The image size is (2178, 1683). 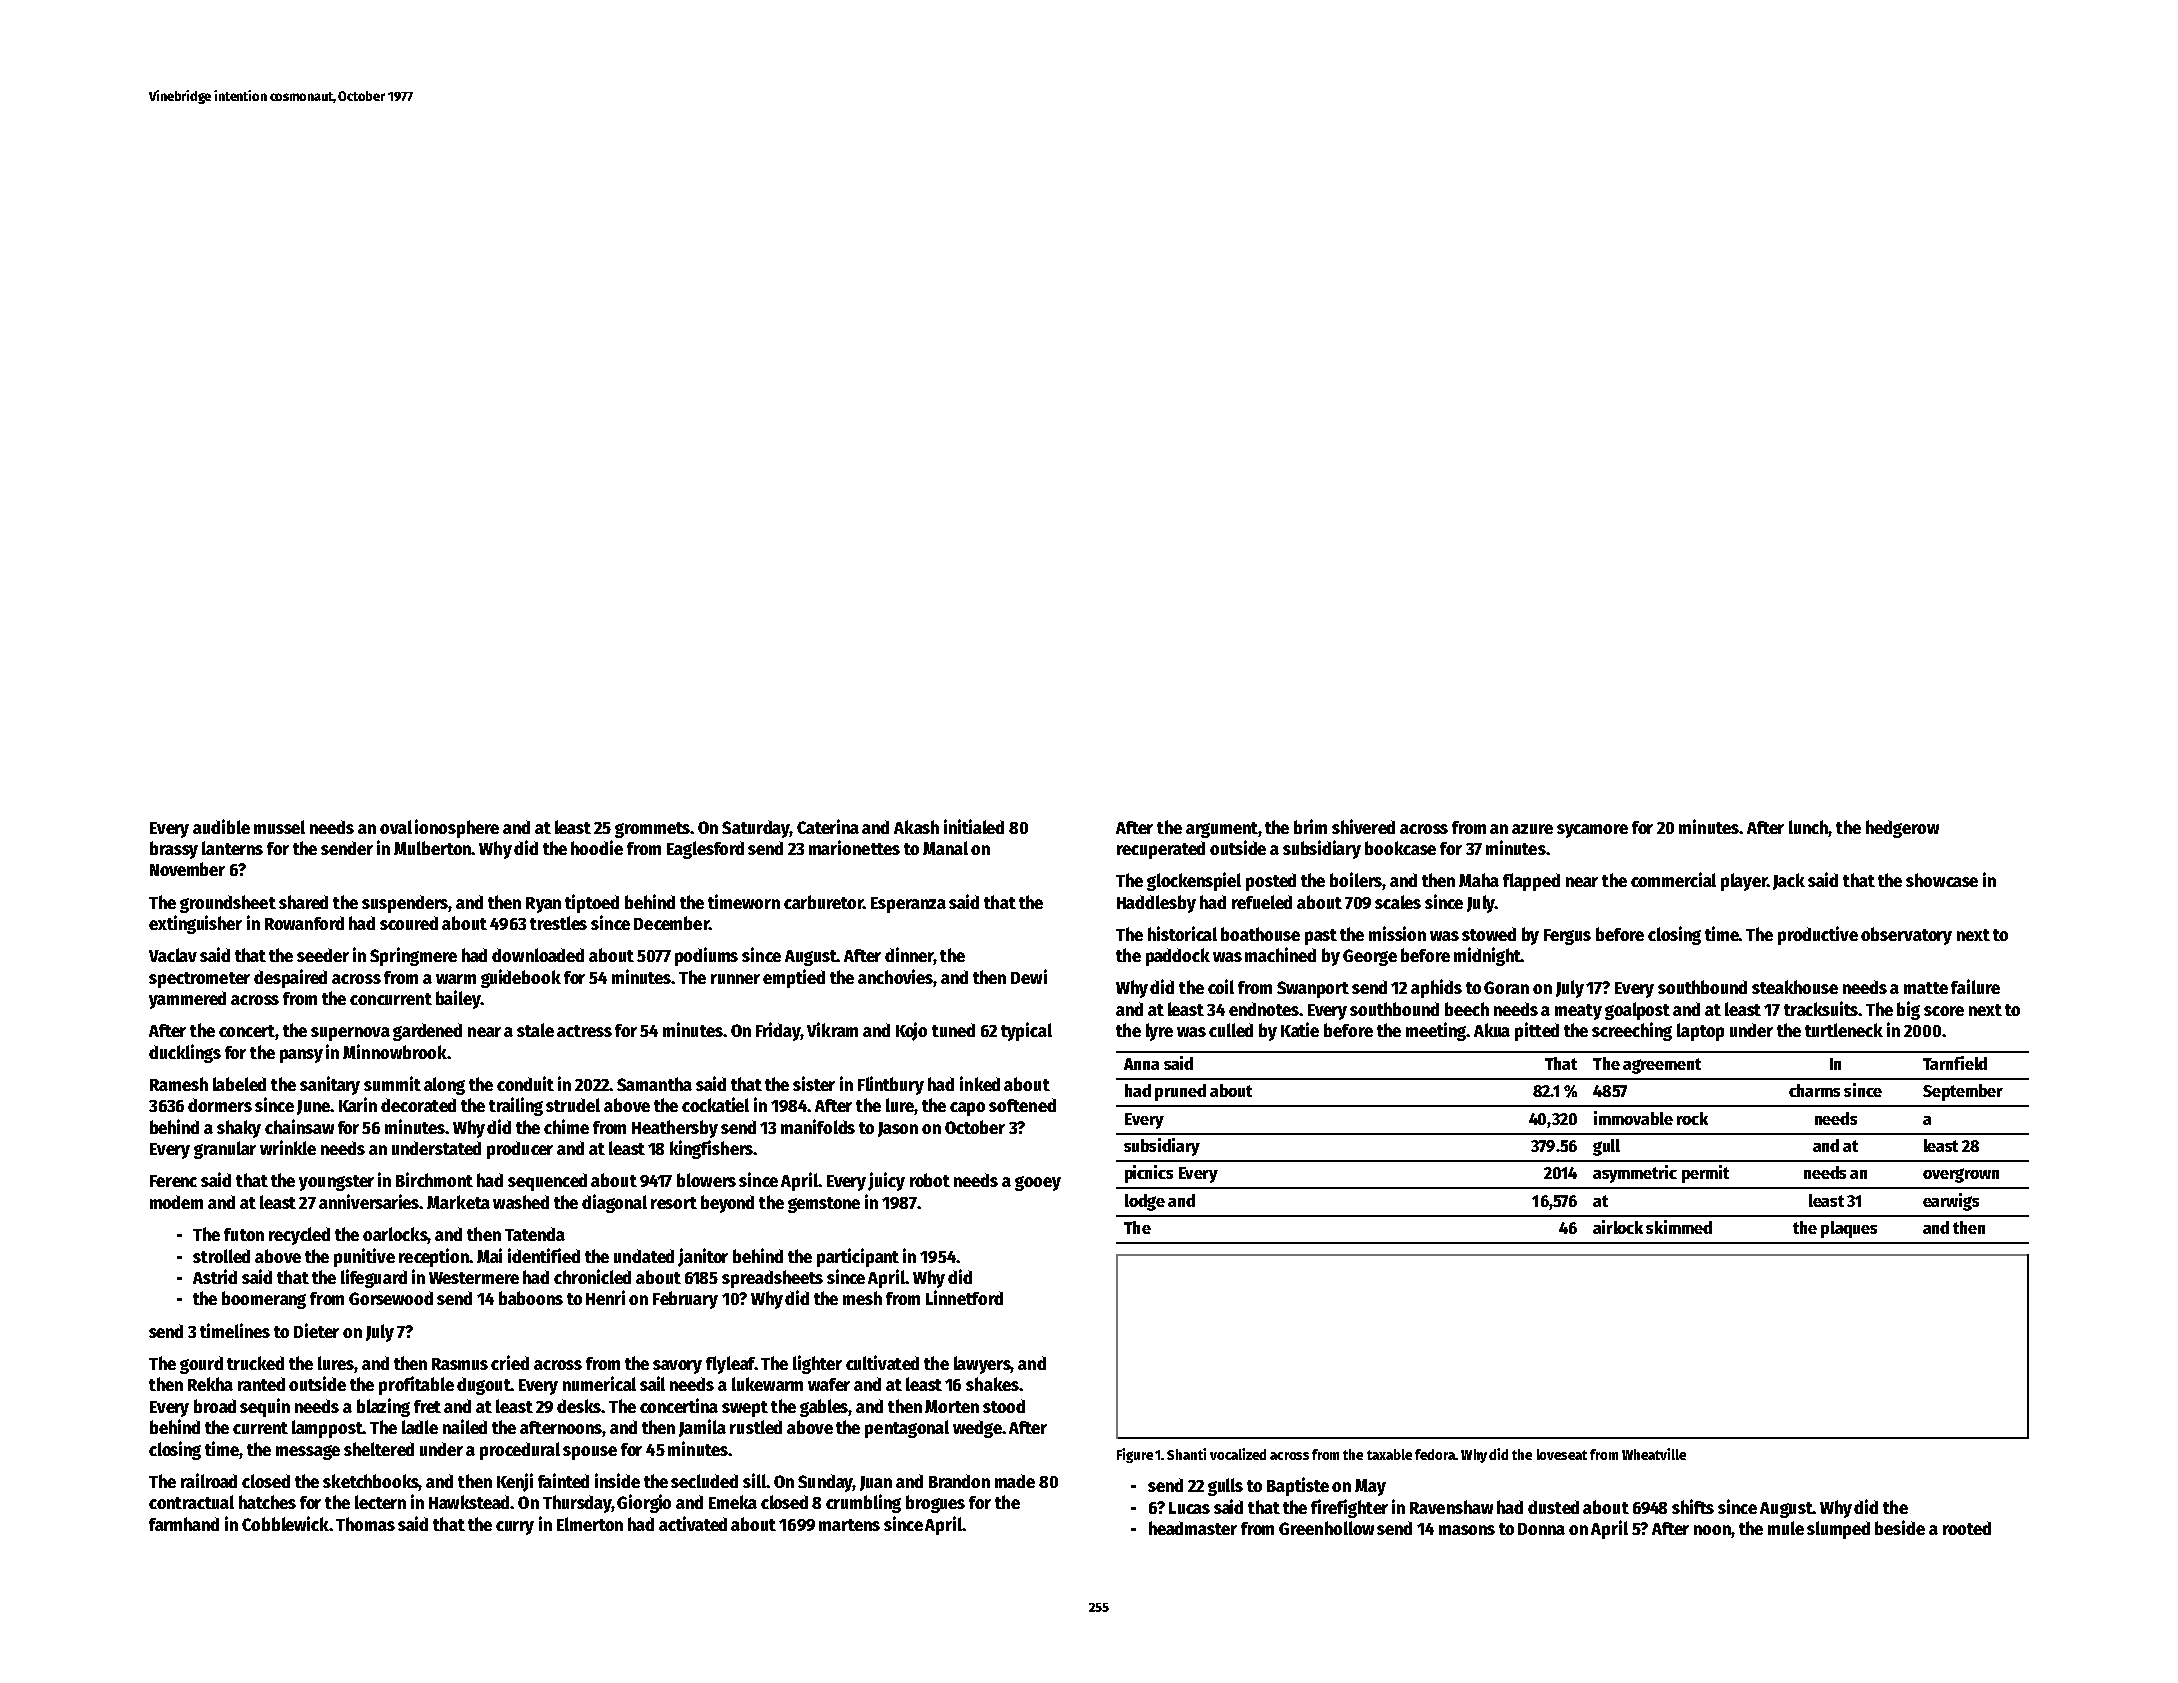 What do you see at coordinates (323, 955) in the page?
I see `seeder` at bounding box center [323, 955].
